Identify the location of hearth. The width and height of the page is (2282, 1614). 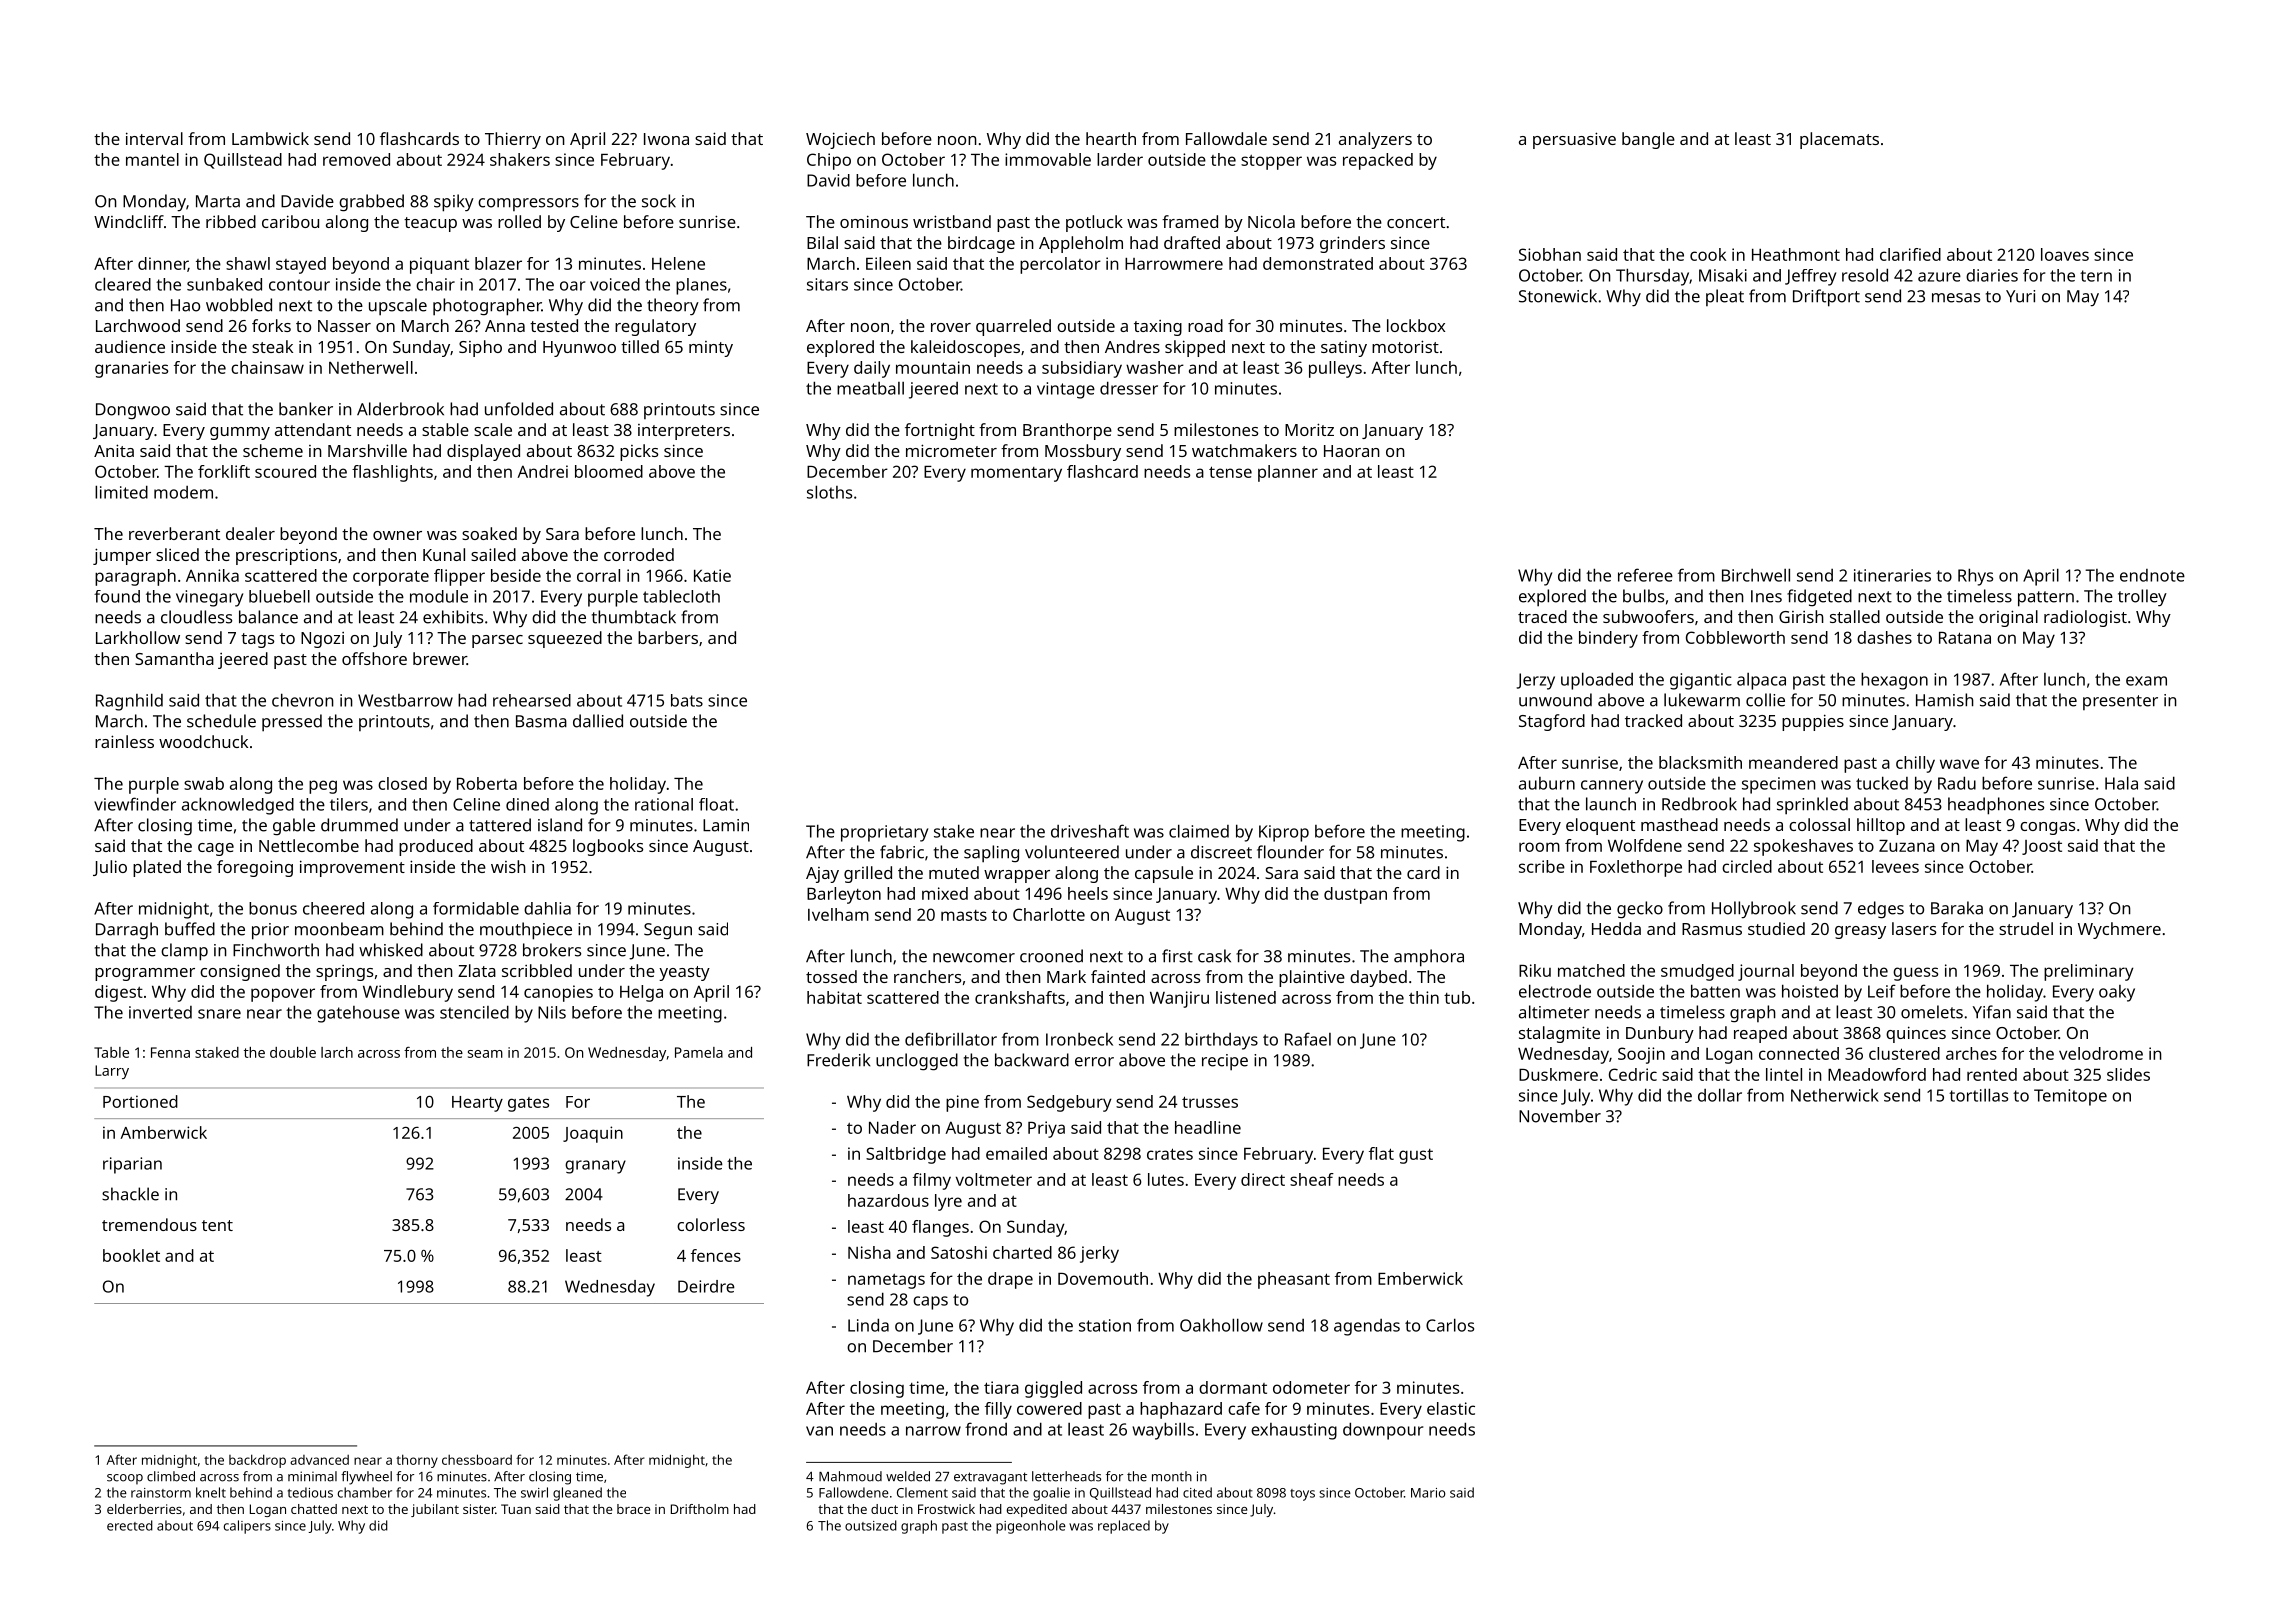
(1111, 138).
